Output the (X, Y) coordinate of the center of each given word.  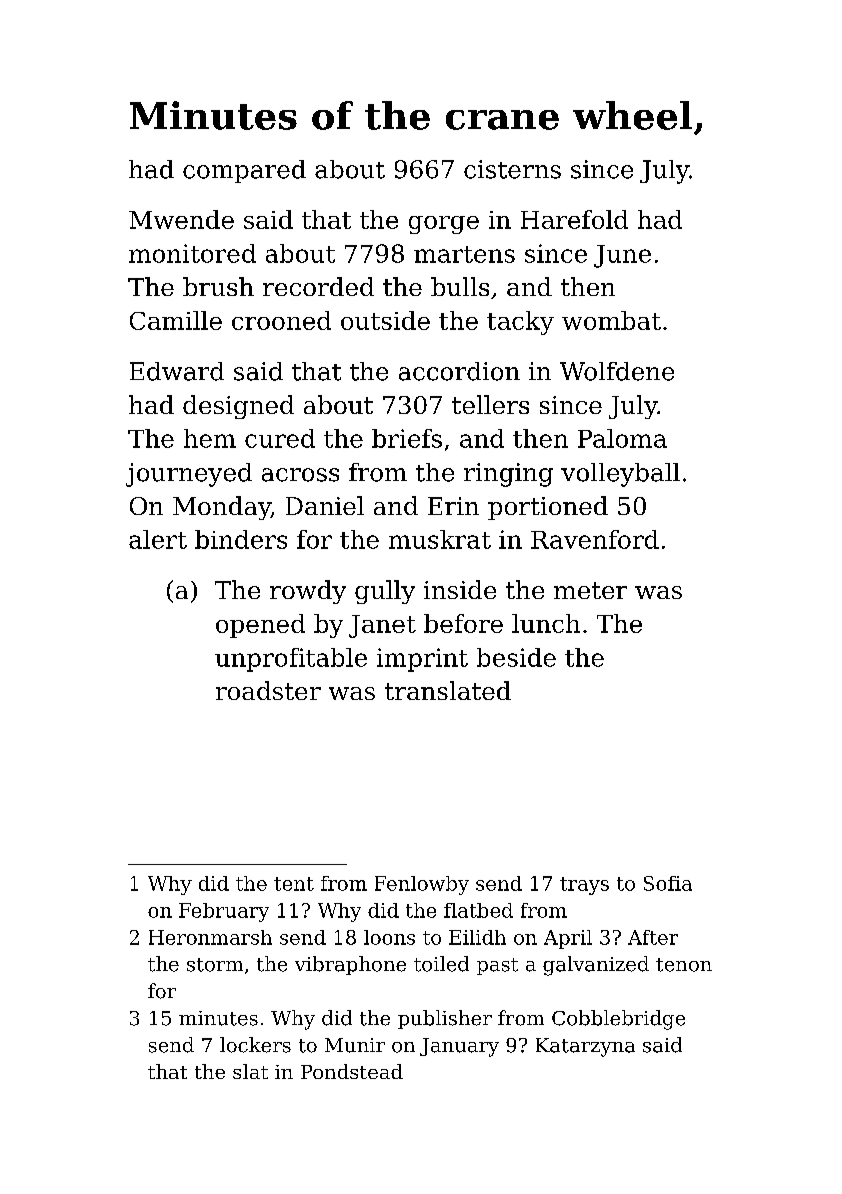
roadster (268, 690)
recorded (318, 286)
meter (590, 590)
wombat (611, 320)
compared (244, 171)
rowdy (308, 592)
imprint (422, 660)
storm (215, 965)
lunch (546, 623)
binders (241, 539)
